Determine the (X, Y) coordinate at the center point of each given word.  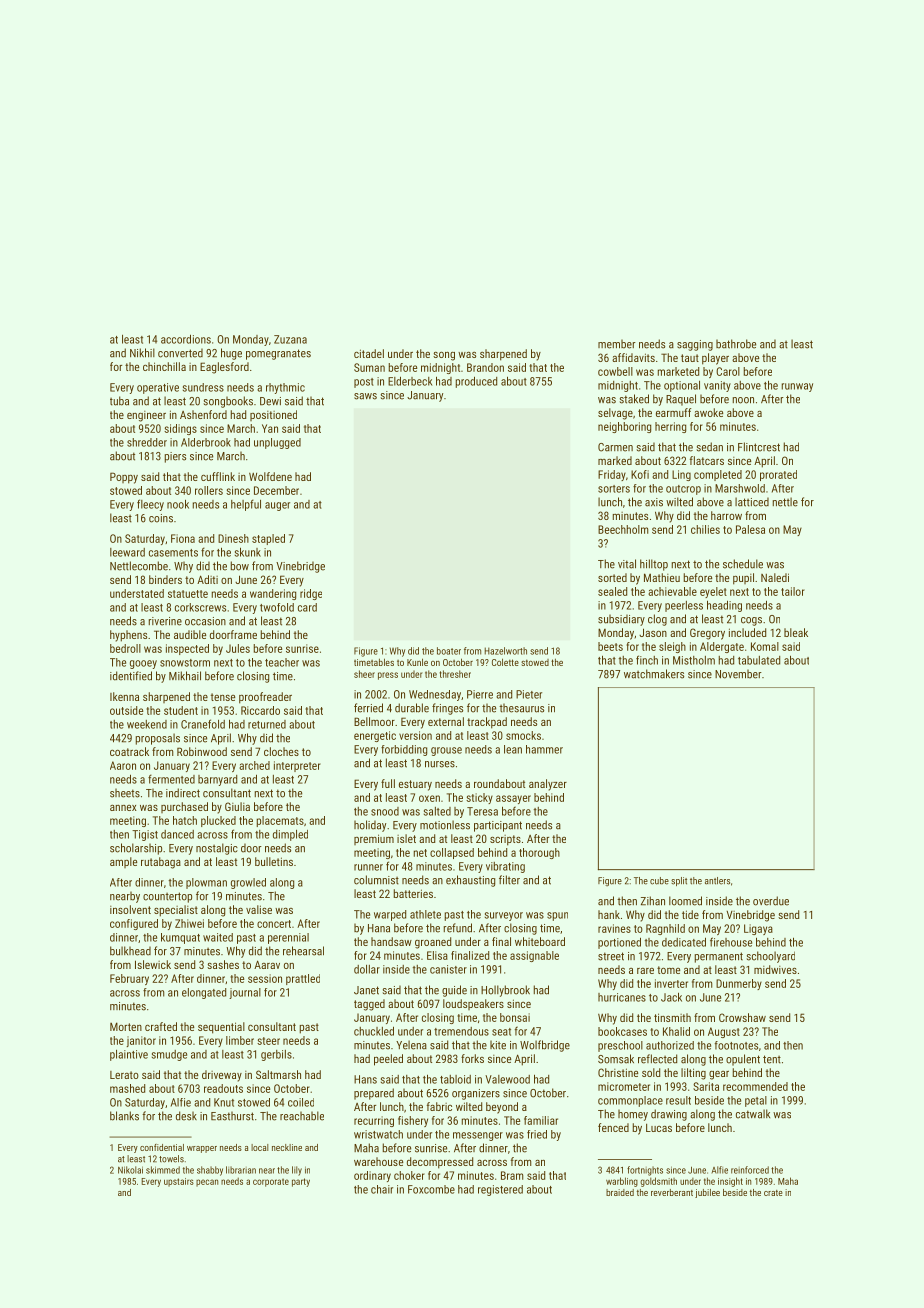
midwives (775, 969)
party (301, 1182)
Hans (365, 1079)
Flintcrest (759, 447)
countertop (167, 897)
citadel (369, 353)
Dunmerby (739, 984)
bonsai (515, 1017)
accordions (186, 339)
